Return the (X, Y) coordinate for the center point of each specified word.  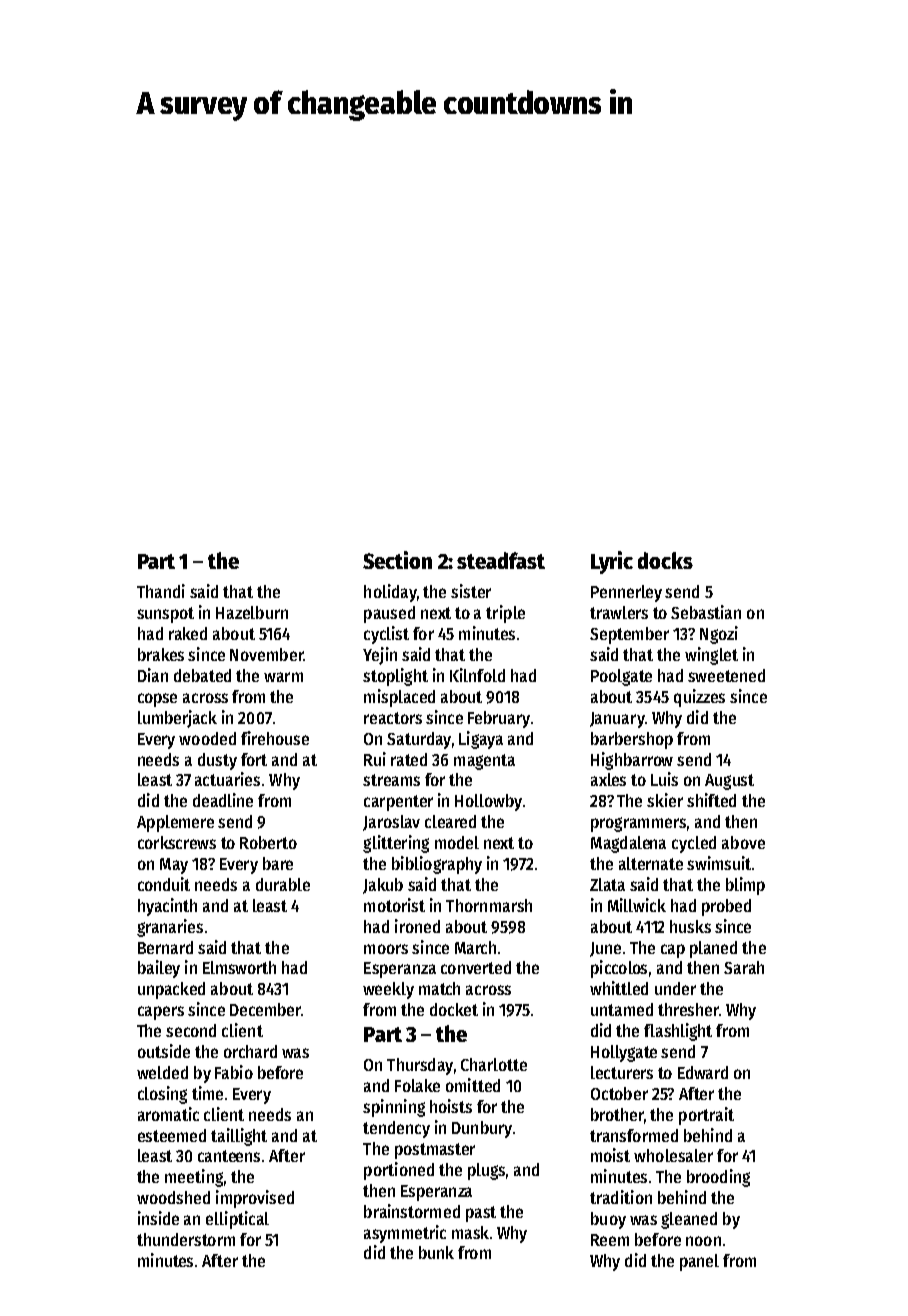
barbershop (632, 740)
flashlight (678, 1032)
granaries (170, 928)
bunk (436, 1252)
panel (699, 1262)
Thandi (161, 591)
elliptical (237, 1220)
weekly (388, 990)
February (499, 719)
